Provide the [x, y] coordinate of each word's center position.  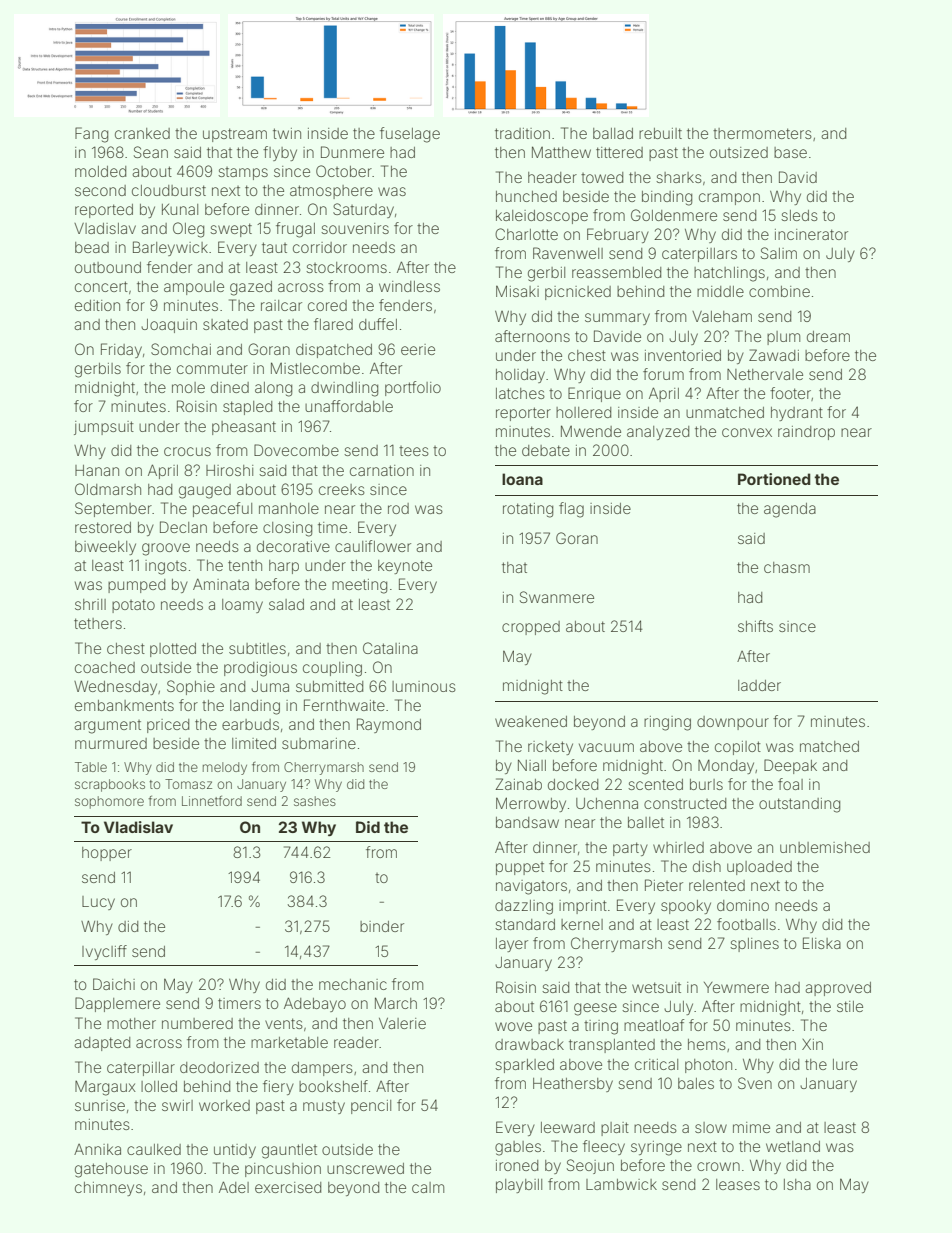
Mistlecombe [315, 368]
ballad [613, 133]
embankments [124, 705]
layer [512, 945]
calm [428, 1187]
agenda [790, 510]
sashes [315, 801]
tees [414, 451]
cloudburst [169, 190]
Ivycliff [104, 952]
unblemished [825, 847]
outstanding [799, 805]
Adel [234, 1187]
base [790, 152]
